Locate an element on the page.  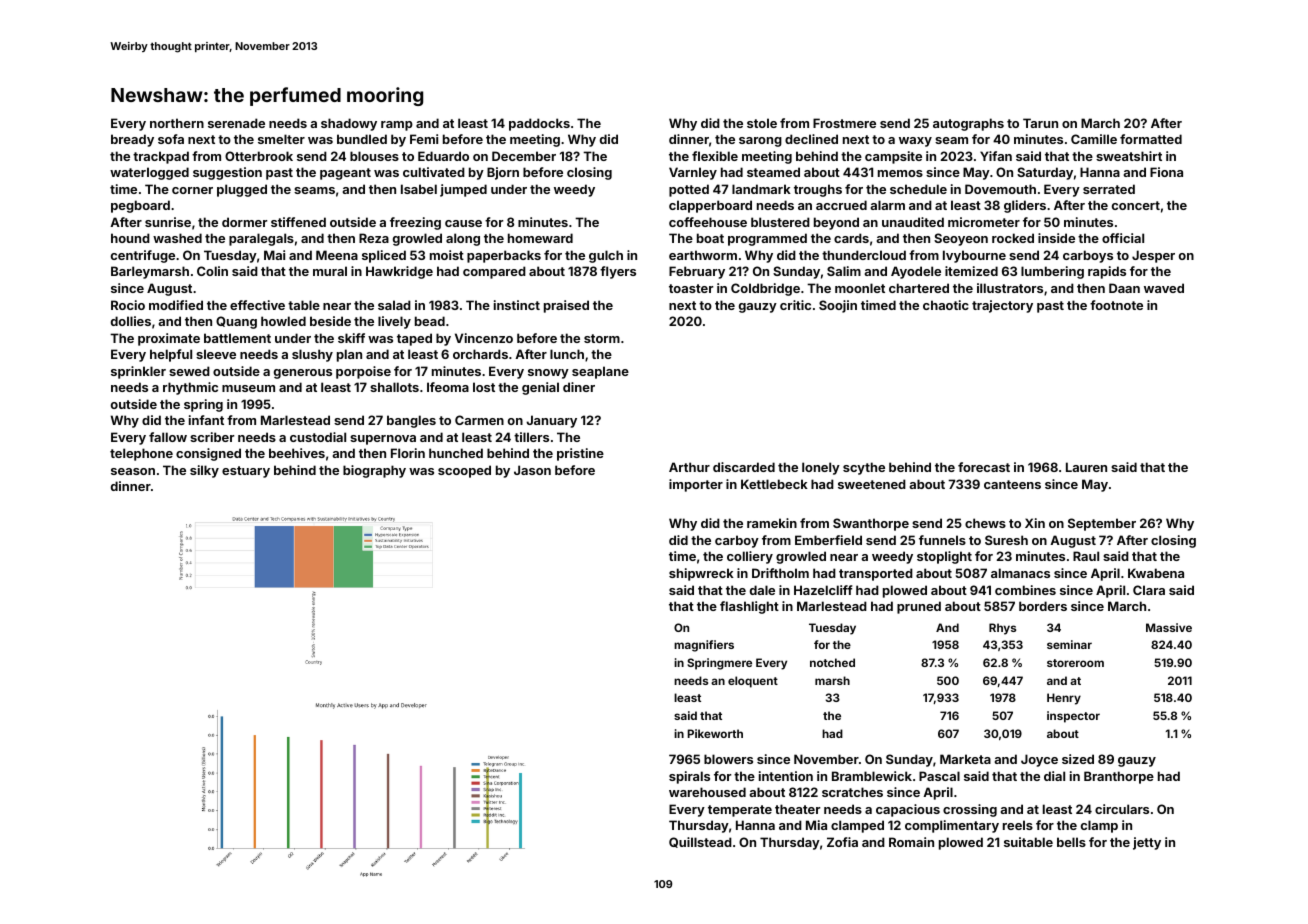
serenade is located at coordinates (236, 123).
